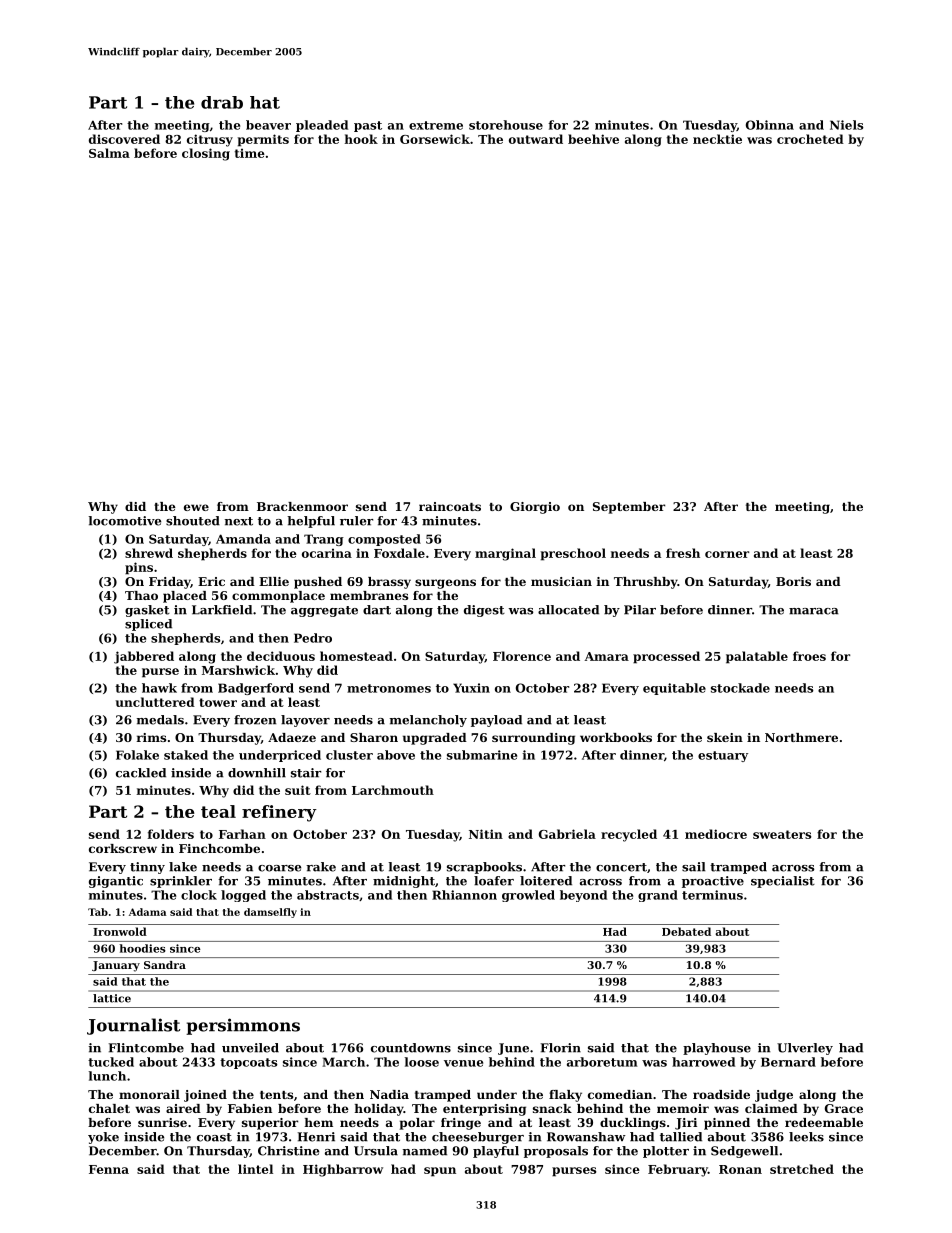 The image size is (952, 1233). Describe the element at coordinates (279, 868) in the image. I see `coarse` at that location.
